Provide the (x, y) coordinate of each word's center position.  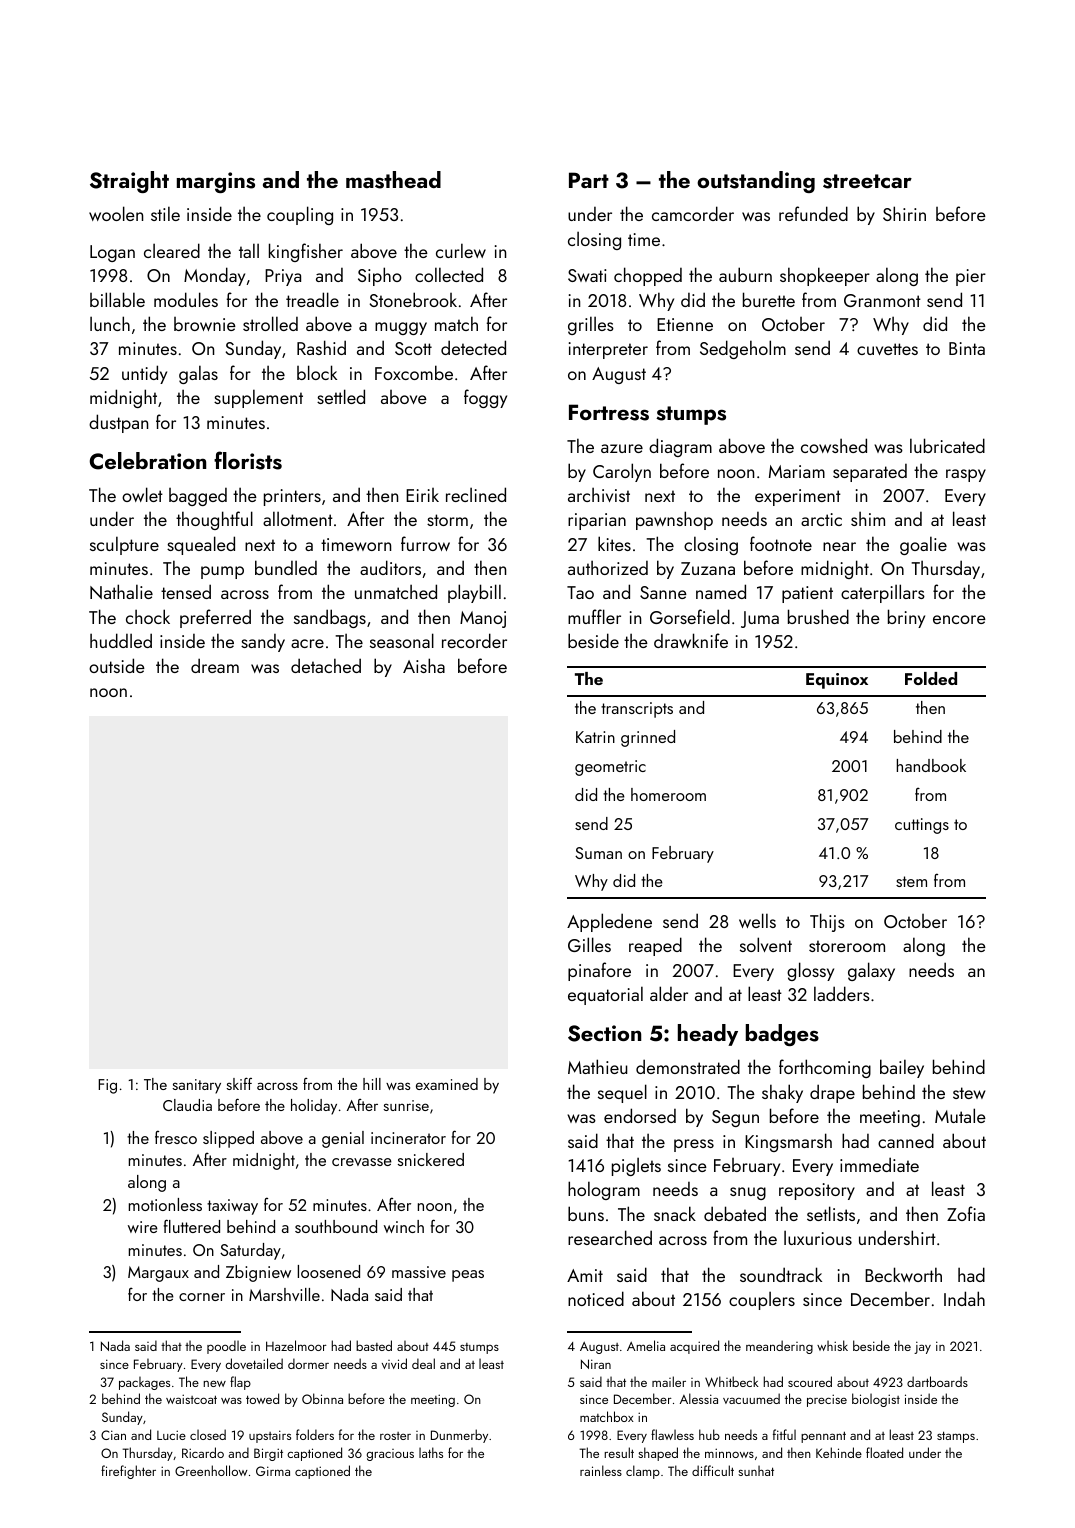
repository (817, 1191)
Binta (967, 348)
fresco (176, 1137)
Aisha (424, 665)
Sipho (380, 276)
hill (372, 1084)
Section (604, 1033)
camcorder (693, 213)
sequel (622, 1093)
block (317, 372)
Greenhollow (211, 1470)
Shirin (904, 213)
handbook (931, 765)
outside (117, 665)
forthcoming (825, 1068)
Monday (214, 276)
